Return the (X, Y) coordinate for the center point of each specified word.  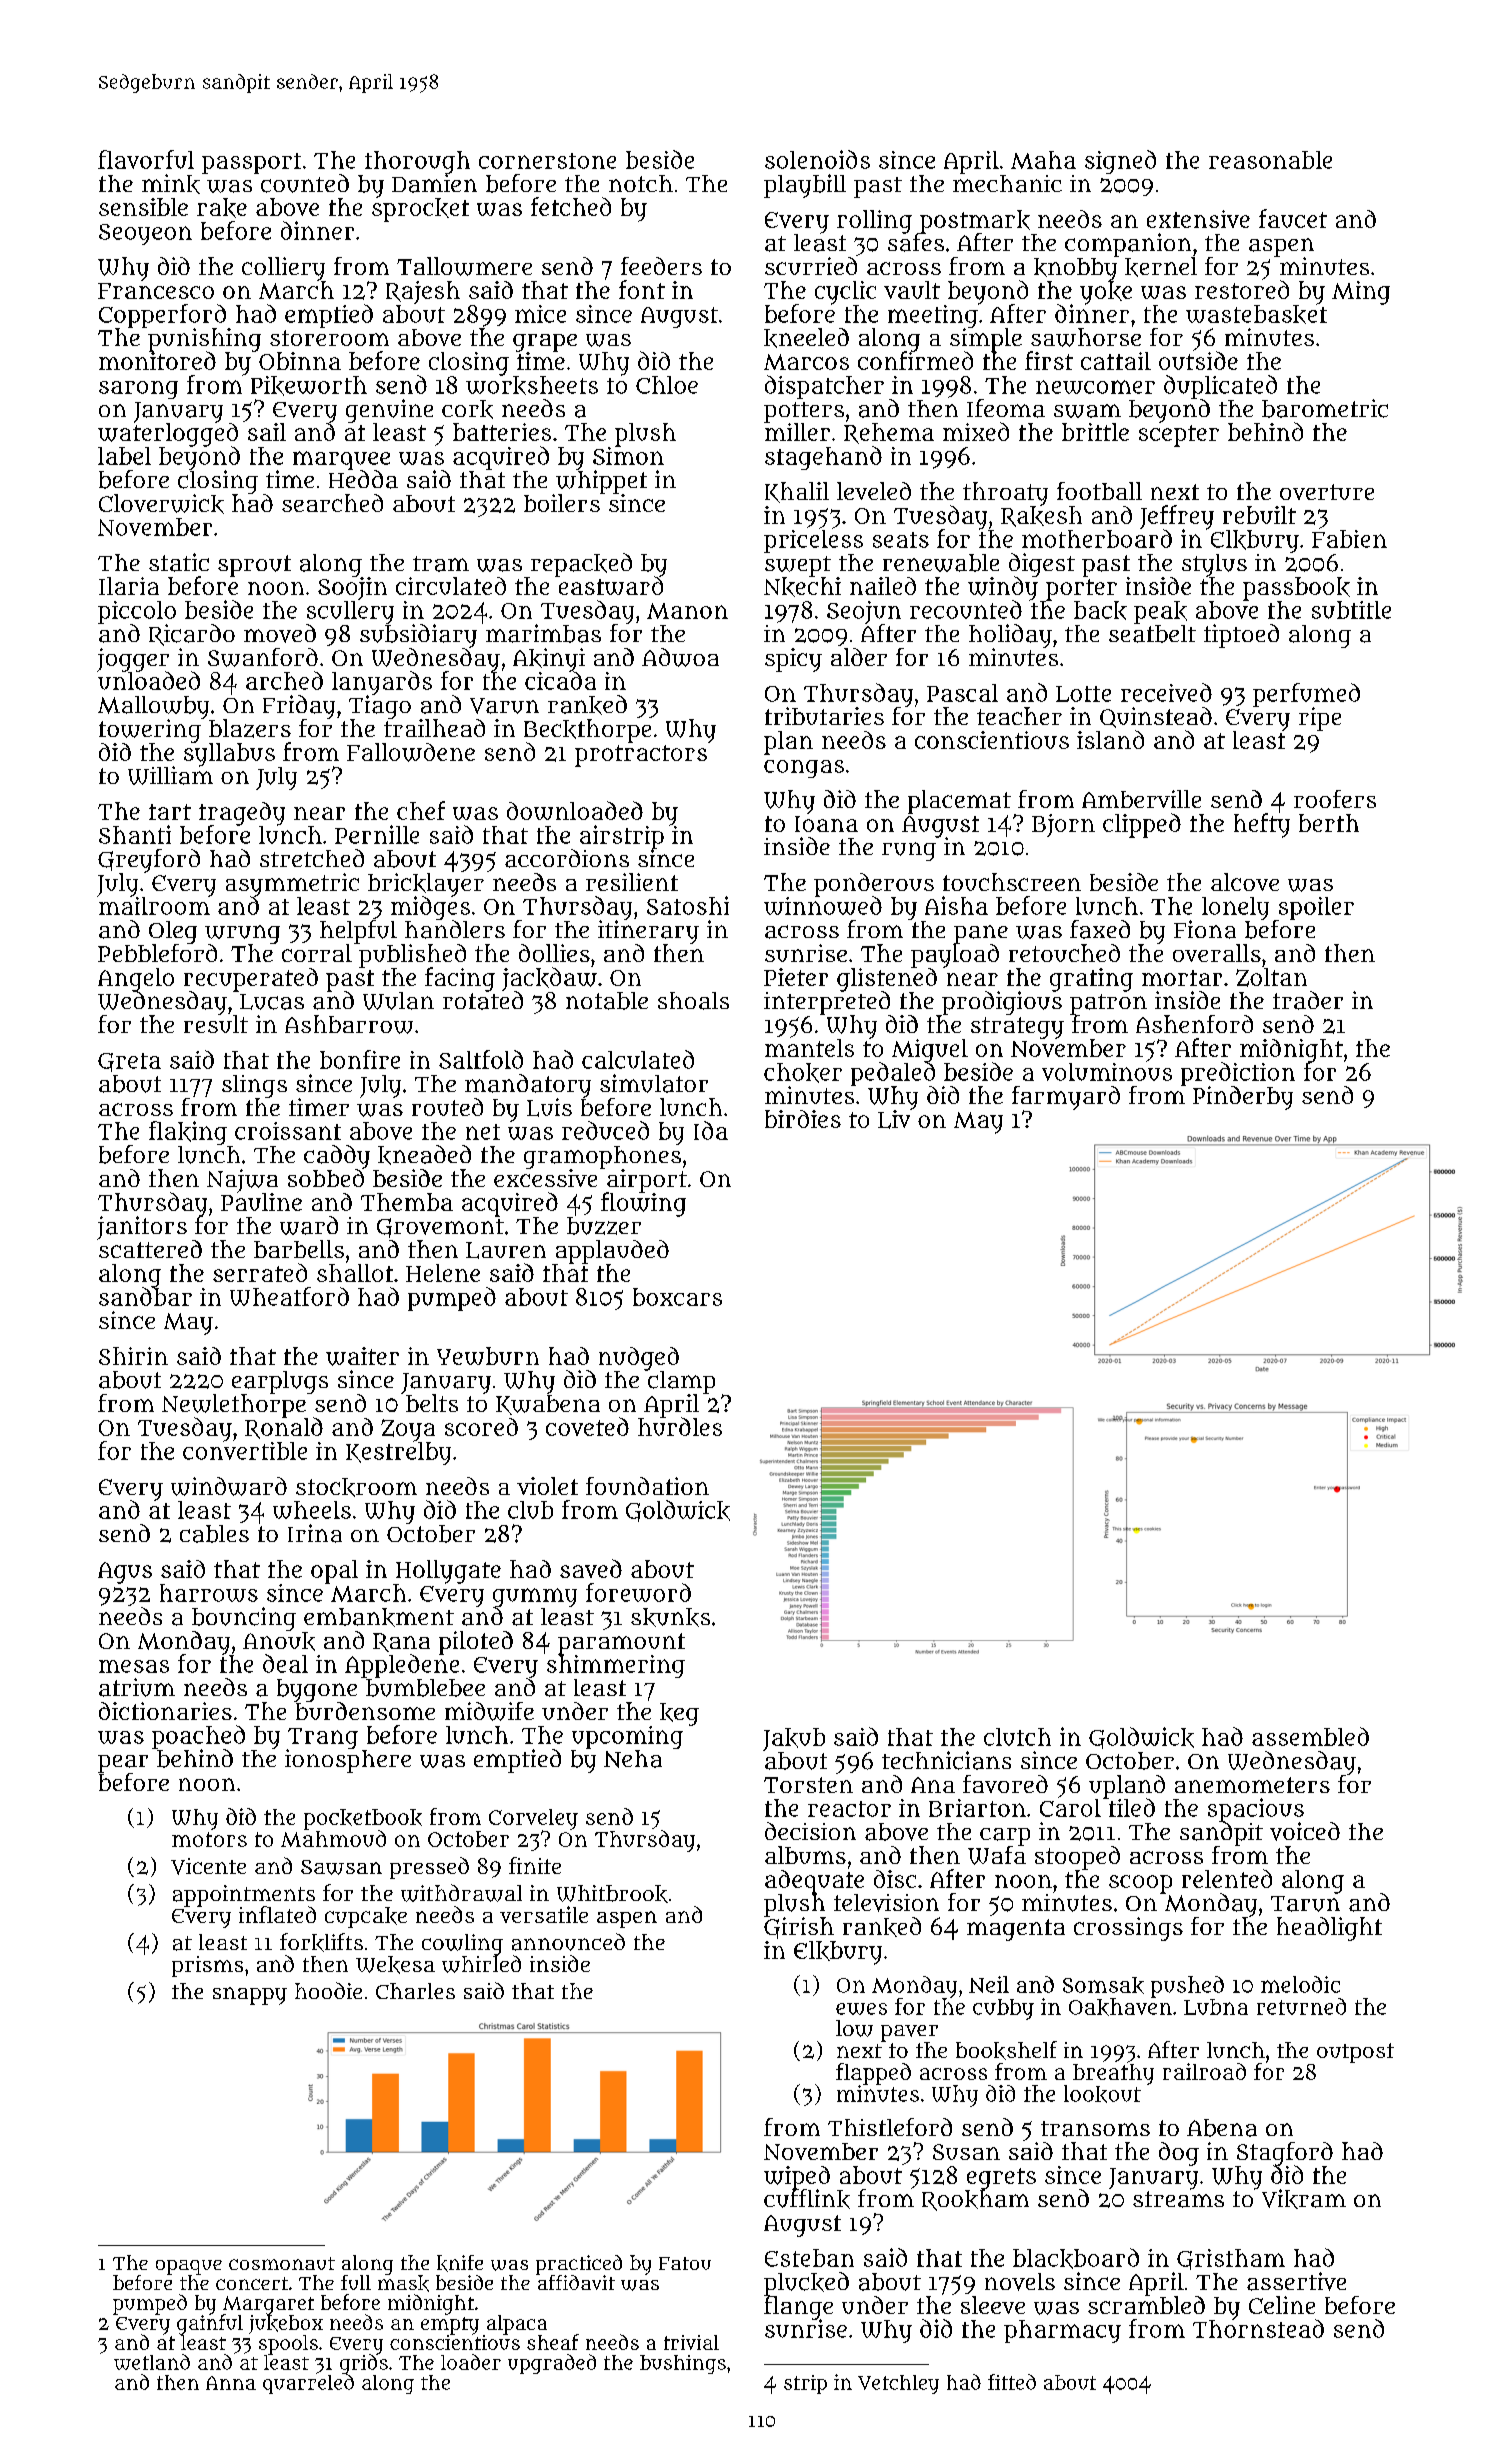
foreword (638, 1592)
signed (1120, 162)
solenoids (817, 159)
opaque (189, 2267)
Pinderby (1243, 1098)
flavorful (146, 159)
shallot (355, 1273)
